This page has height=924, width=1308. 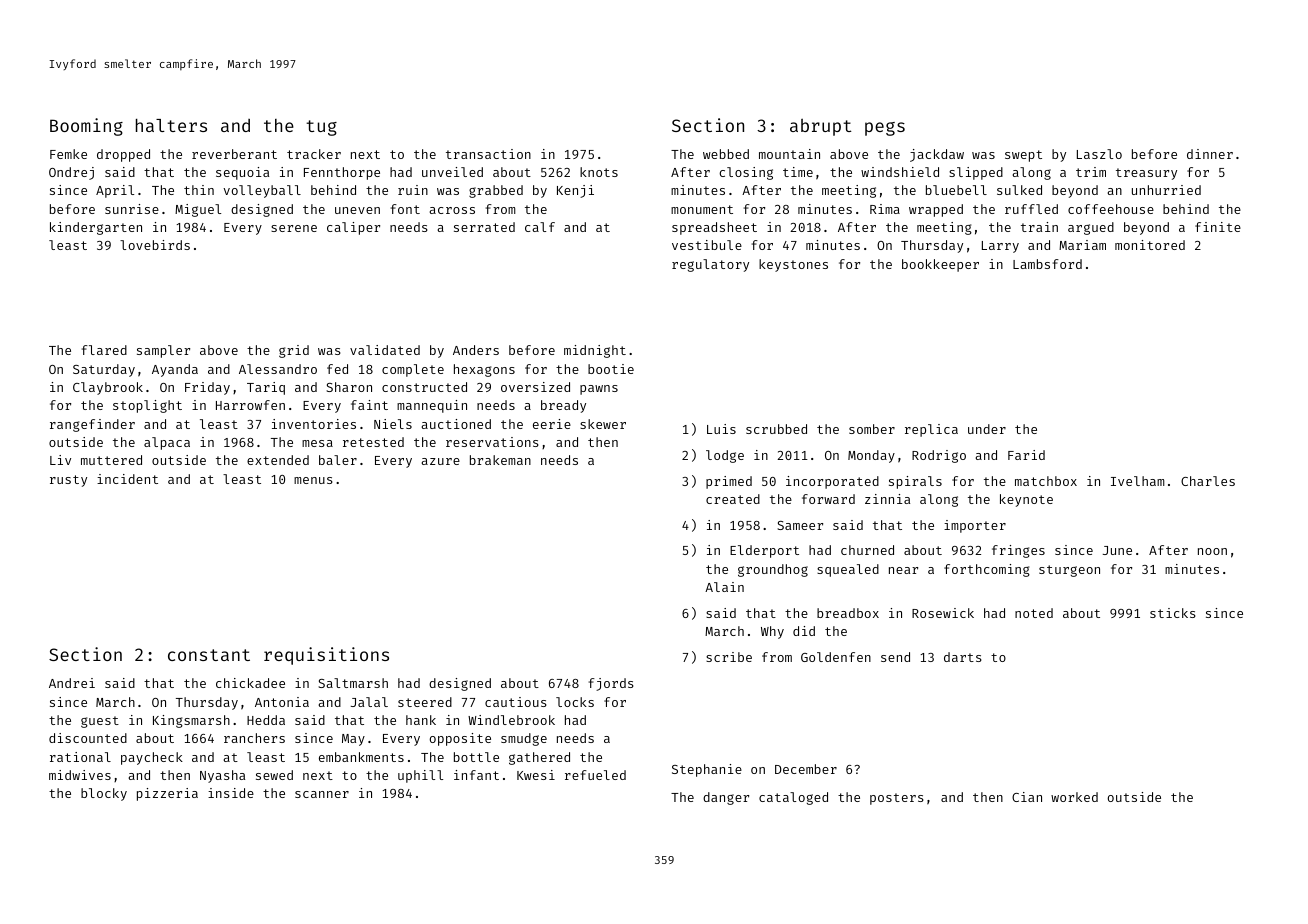 What do you see at coordinates (975, 526) in the page?
I see `importer` at bounding box center [975, 526].
